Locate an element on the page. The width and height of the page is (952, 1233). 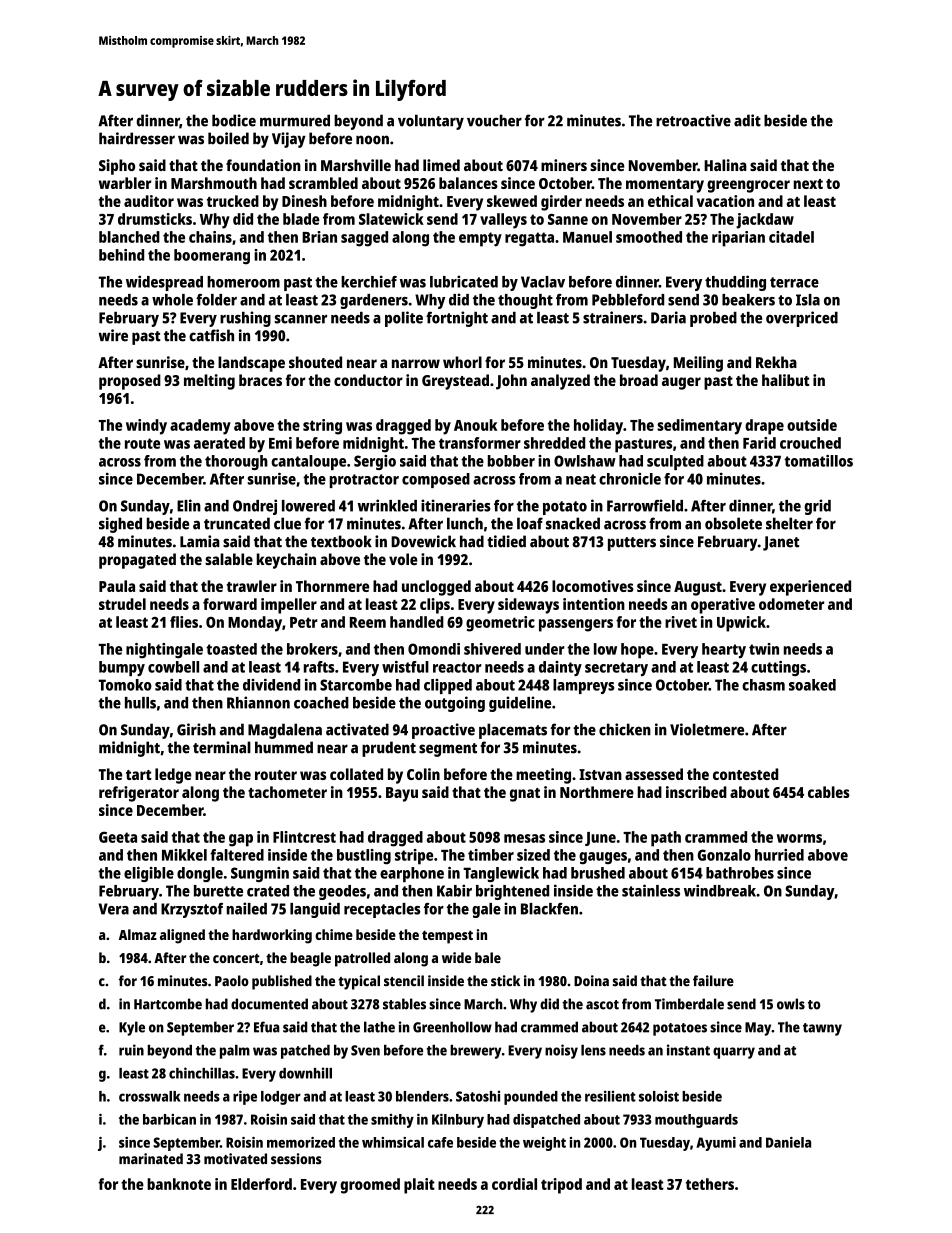
failure is located at coordinates (713, 981).
